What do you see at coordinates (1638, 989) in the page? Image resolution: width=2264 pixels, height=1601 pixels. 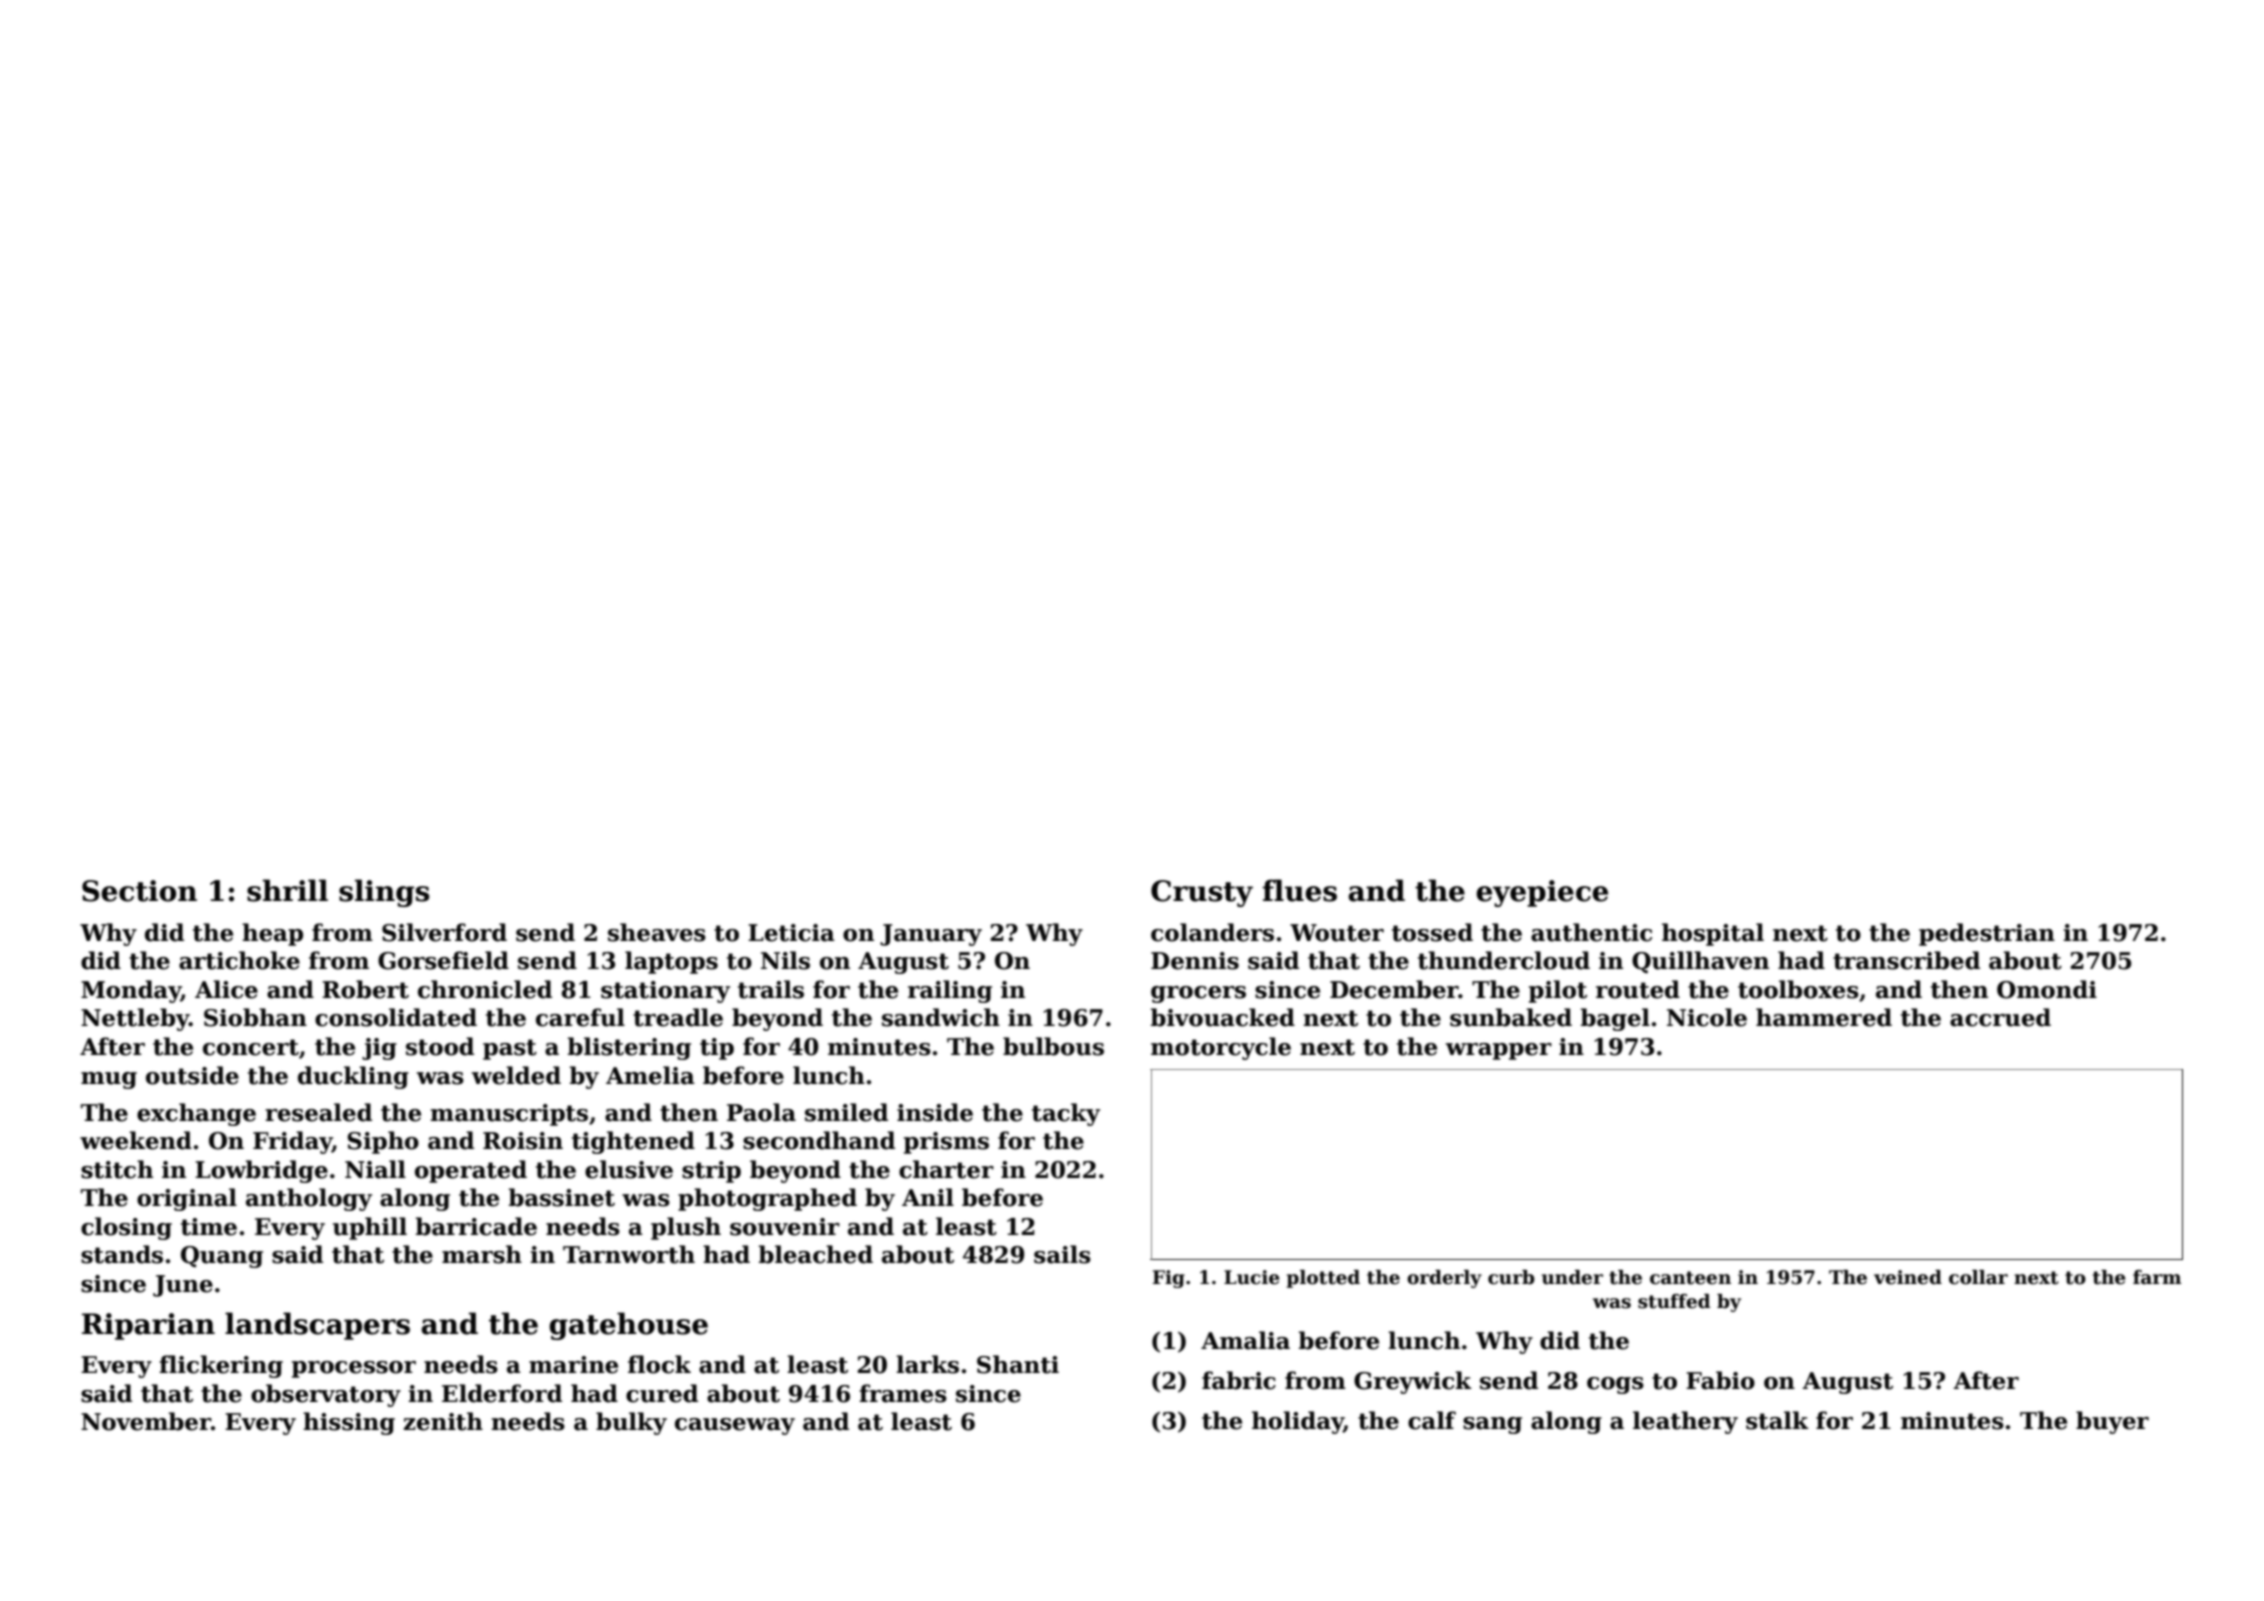 I see `routed` at bounding box center [1638, 989].
